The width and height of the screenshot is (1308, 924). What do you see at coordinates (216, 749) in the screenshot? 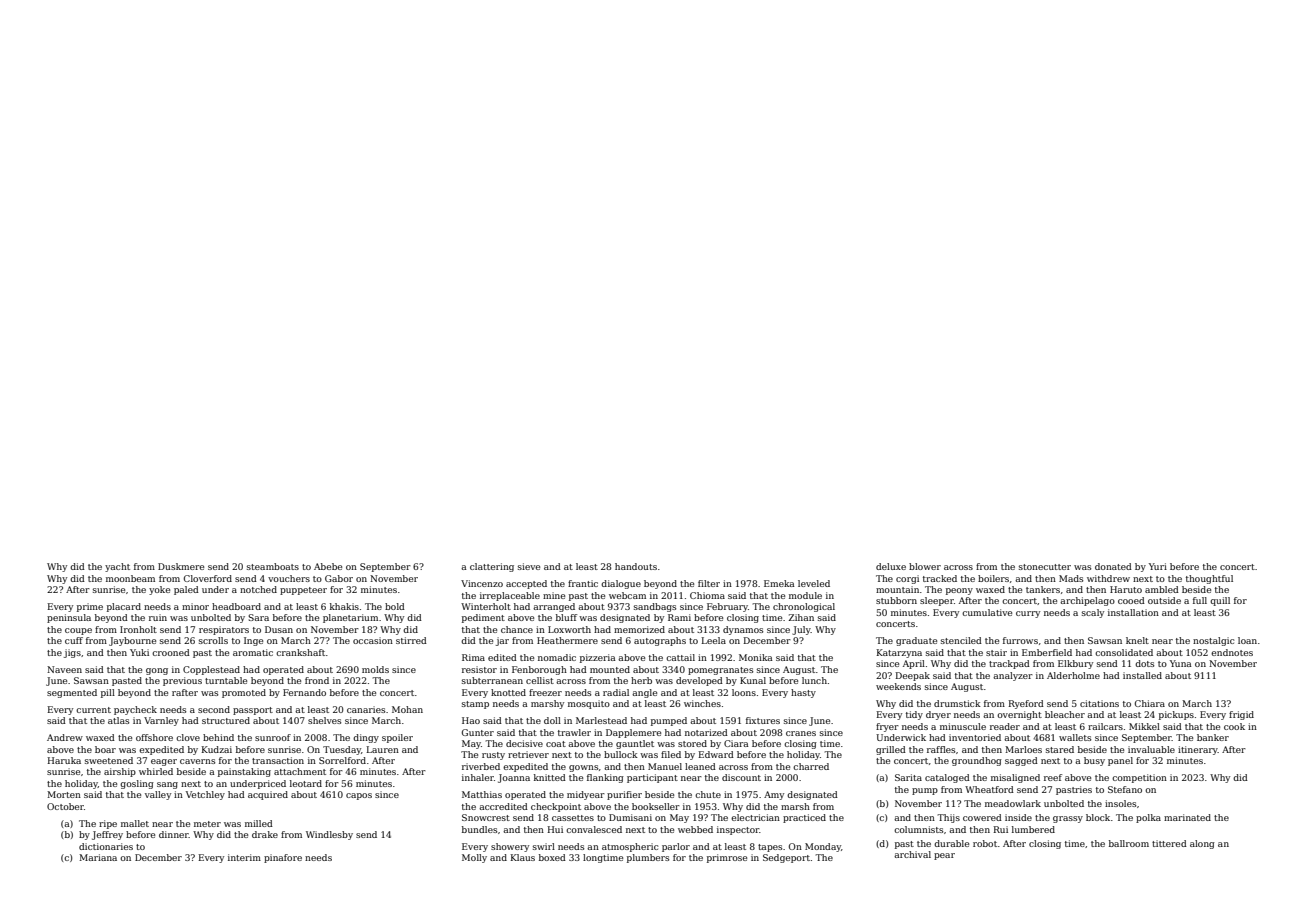
I see `Kudzai` at bounding box center [216, 749].
